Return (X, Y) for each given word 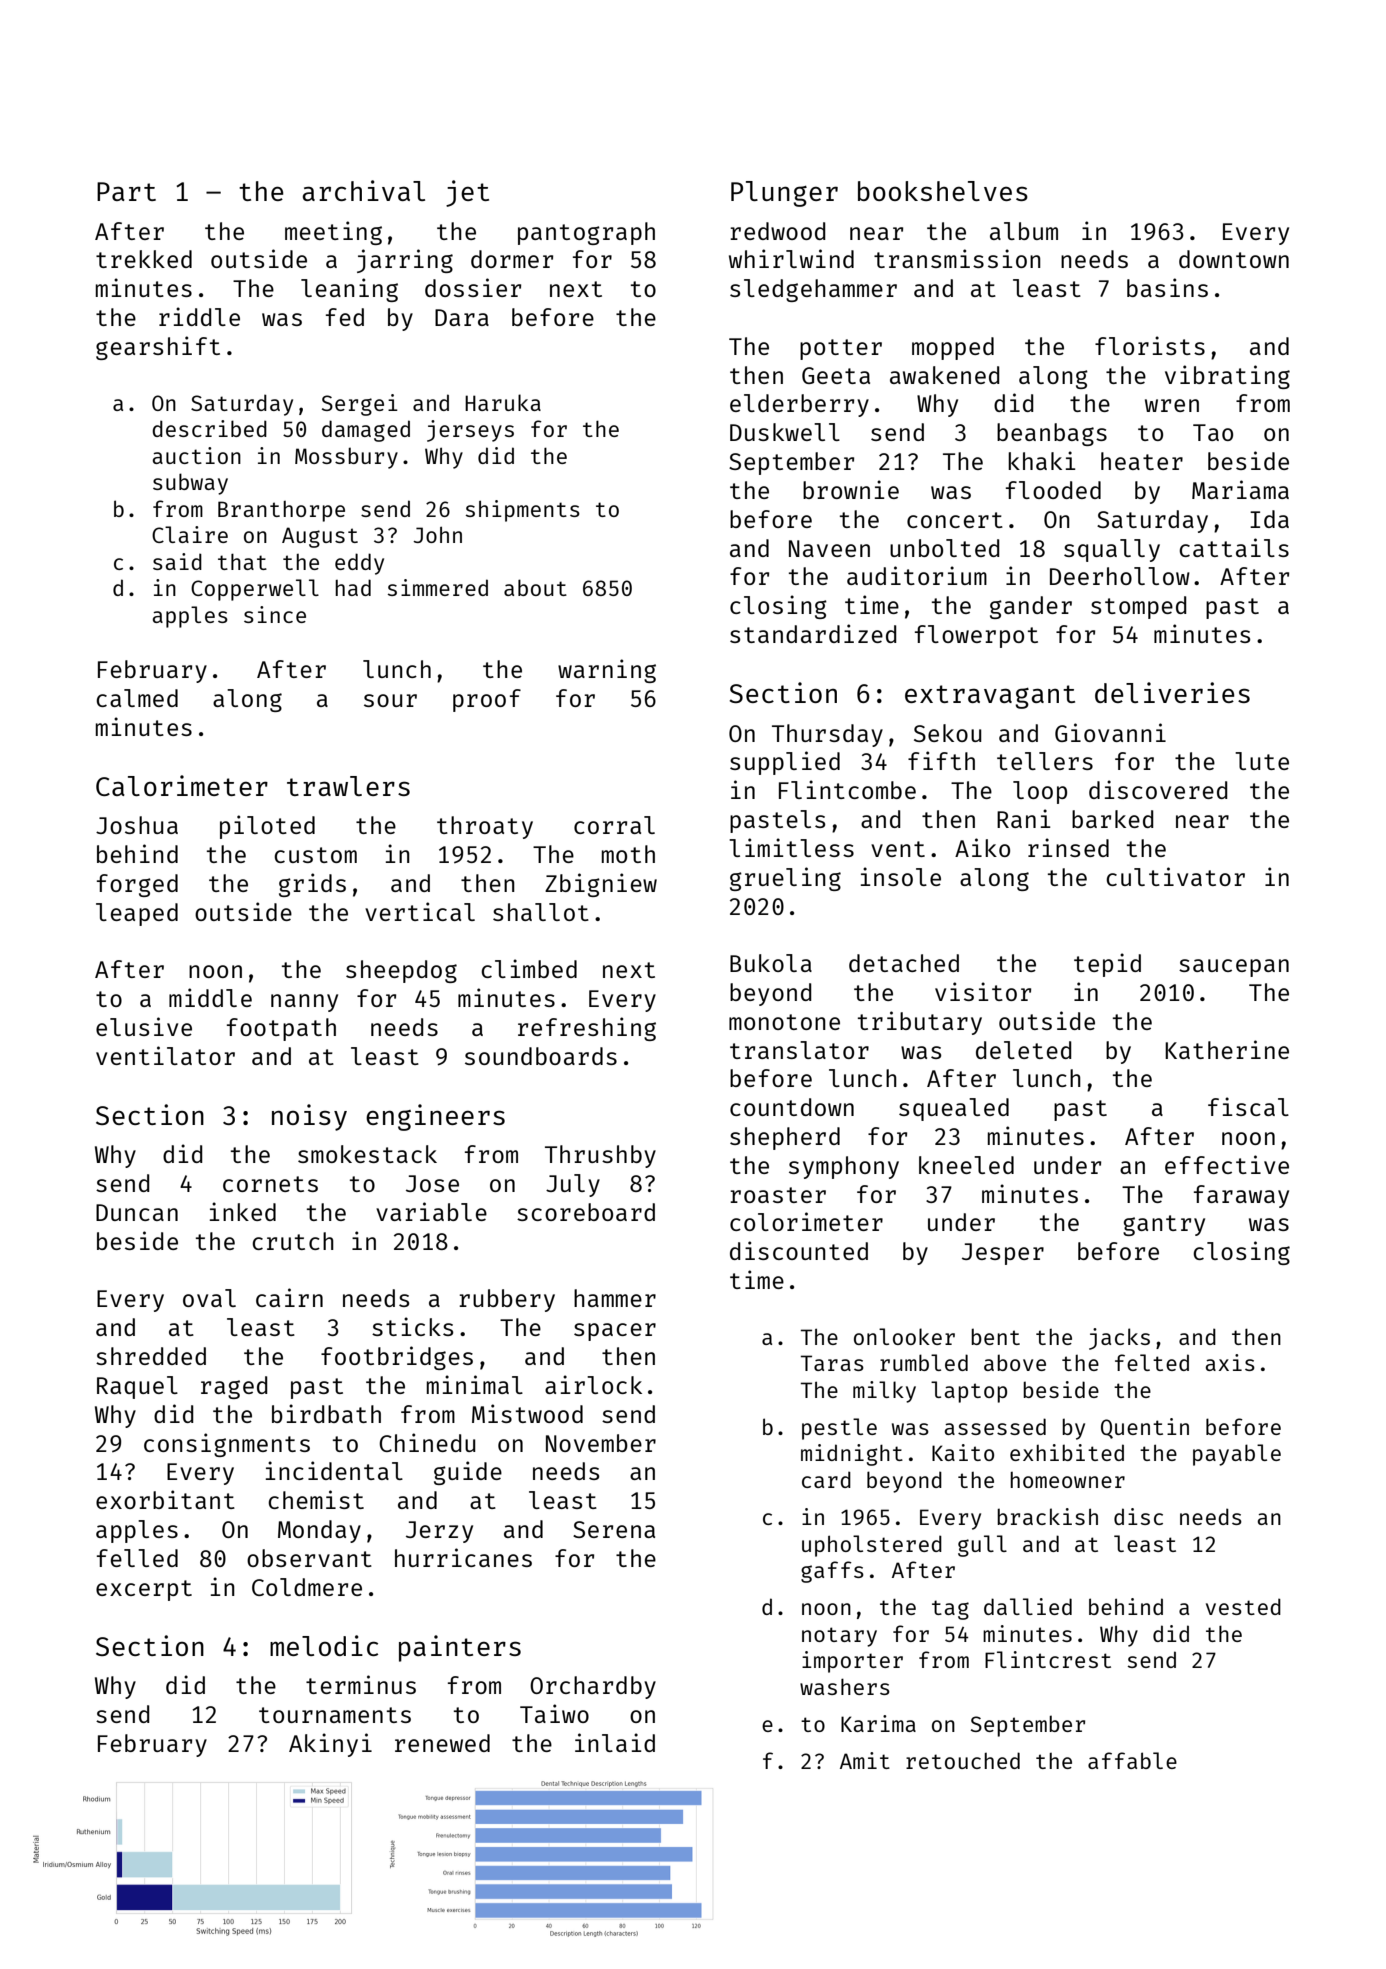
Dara (462, 317)
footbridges (397, 1358)
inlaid (615, 1742)
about (535, 587)
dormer (512, 259)
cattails (1234, 547)
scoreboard (586, 1212)
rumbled (924, 1362)
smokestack (367, 1154)
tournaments (335, 1715)
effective (1227, 1164)
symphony (844, 1167)
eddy (359, 564)
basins (1167, 287)
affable (1132, 1760)
